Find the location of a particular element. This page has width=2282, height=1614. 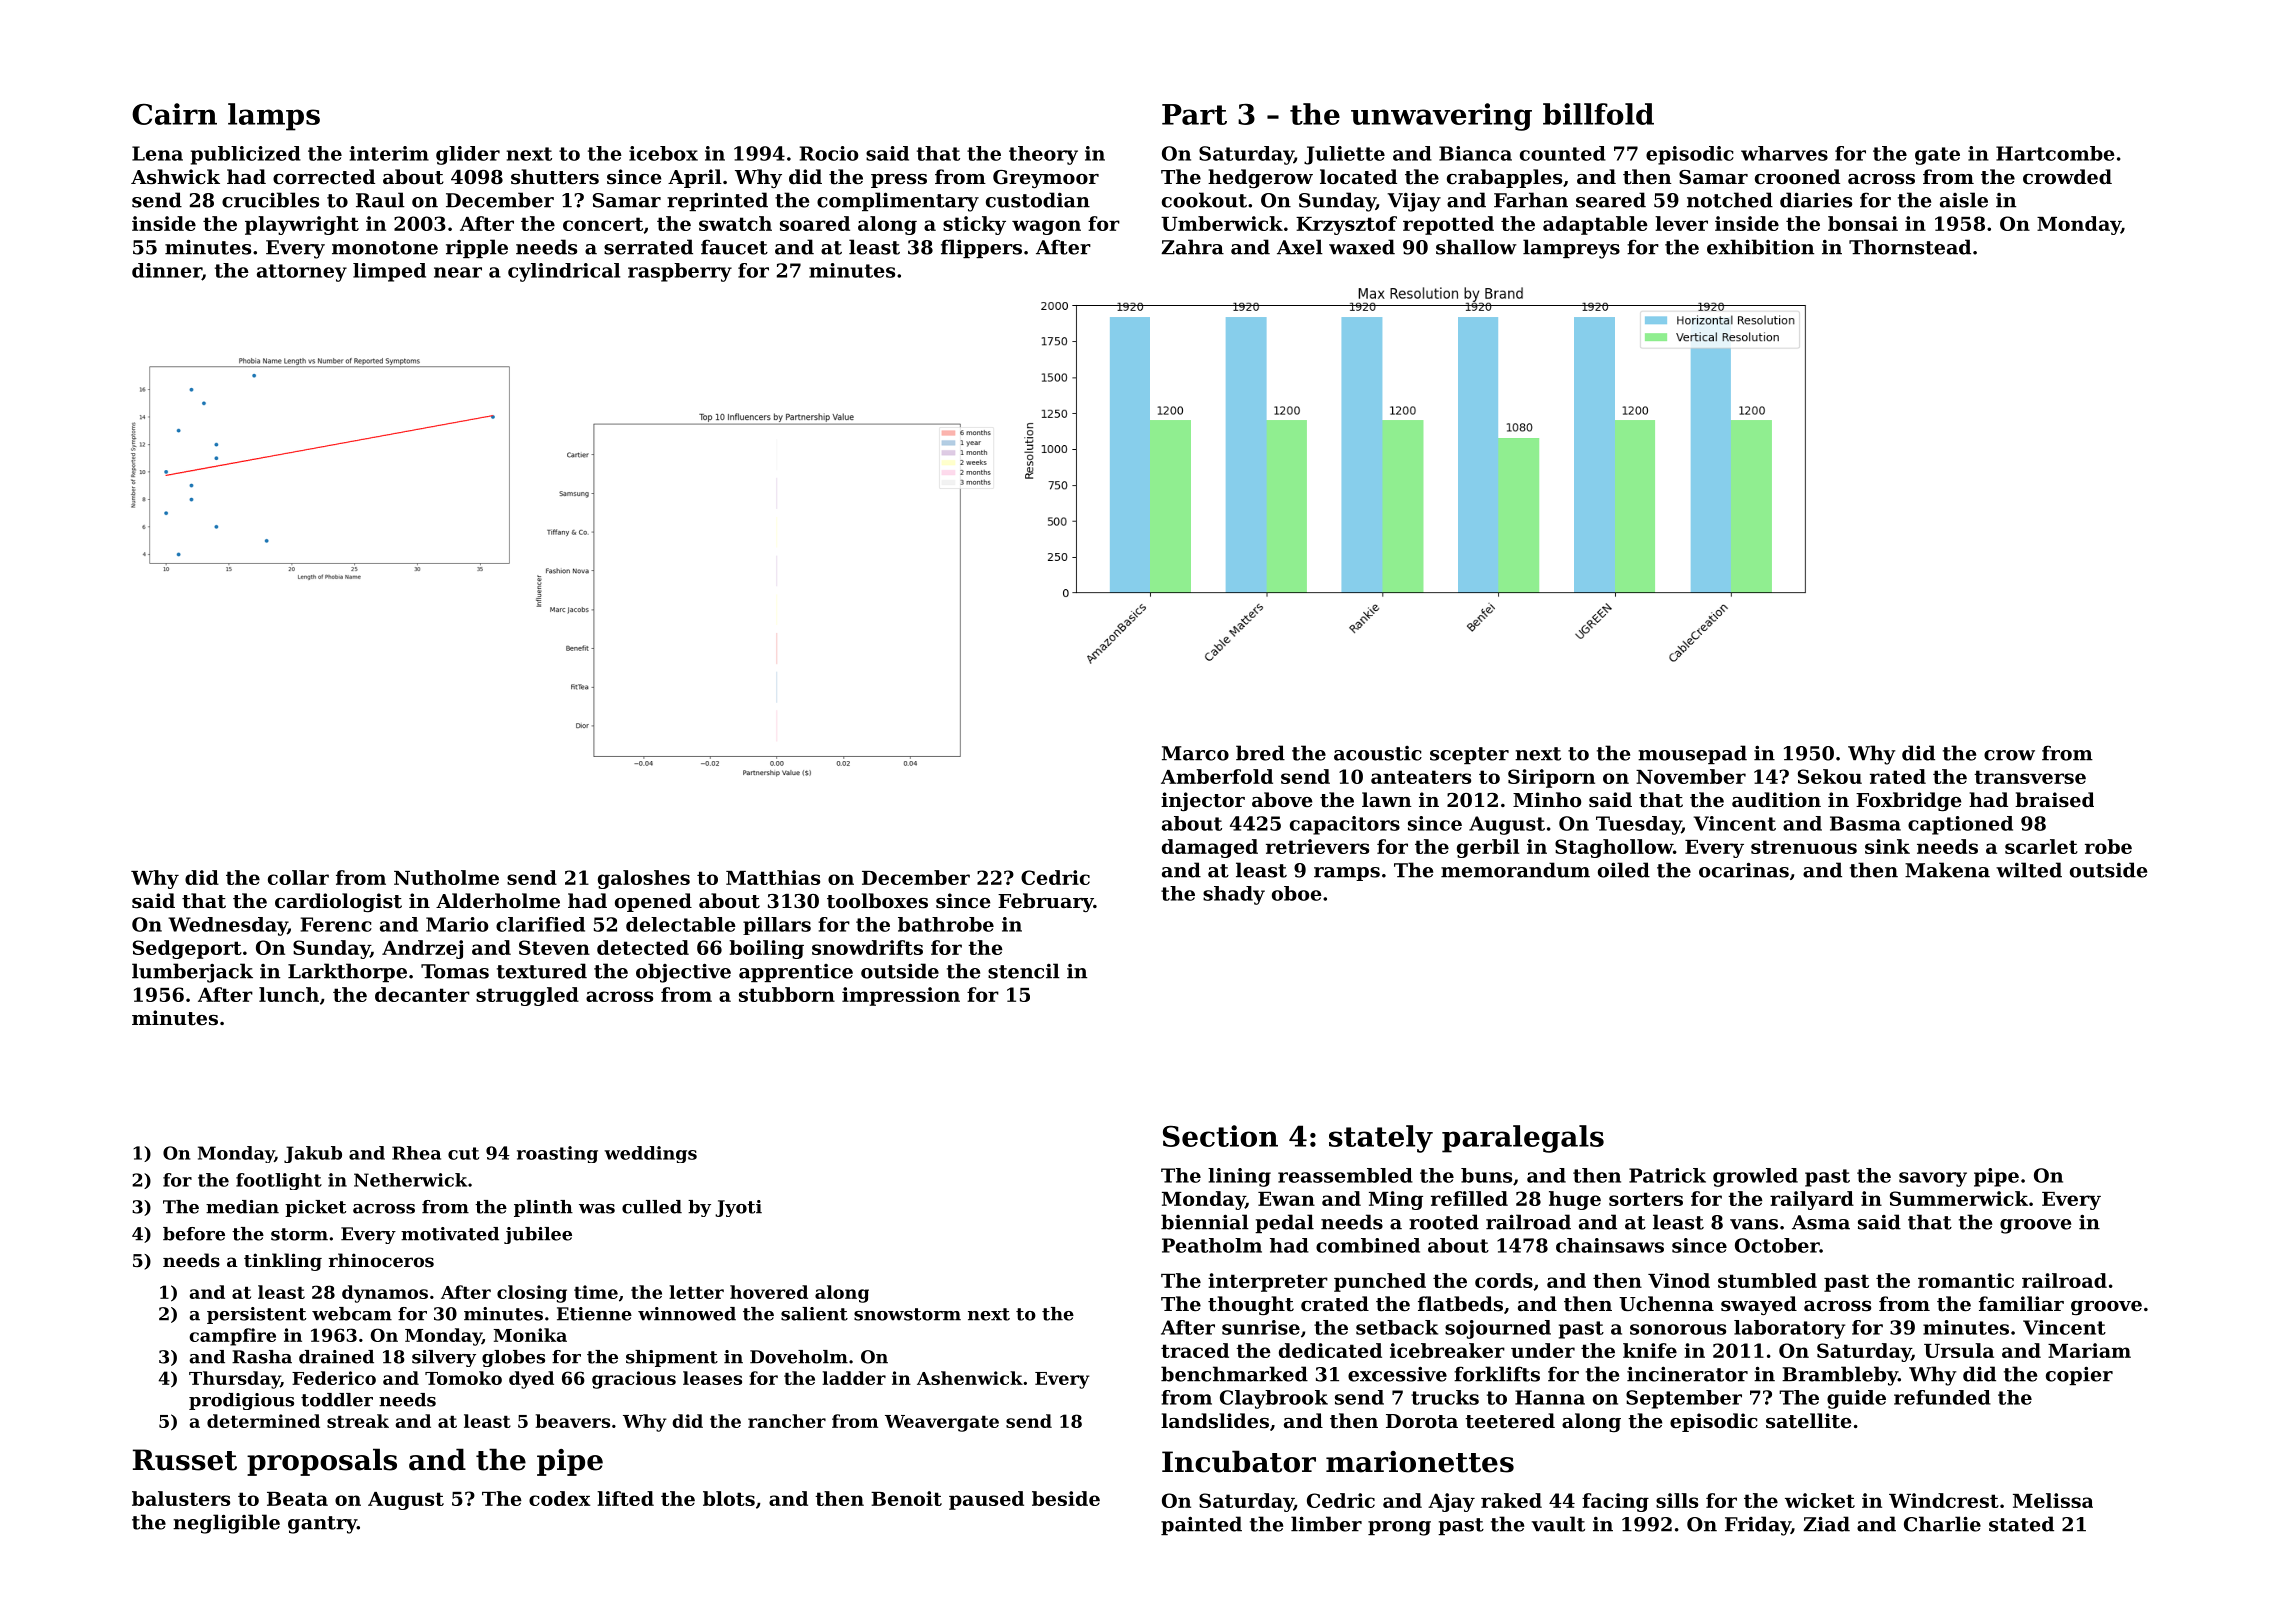

cylindrical is located at coordinates (564, 272).
